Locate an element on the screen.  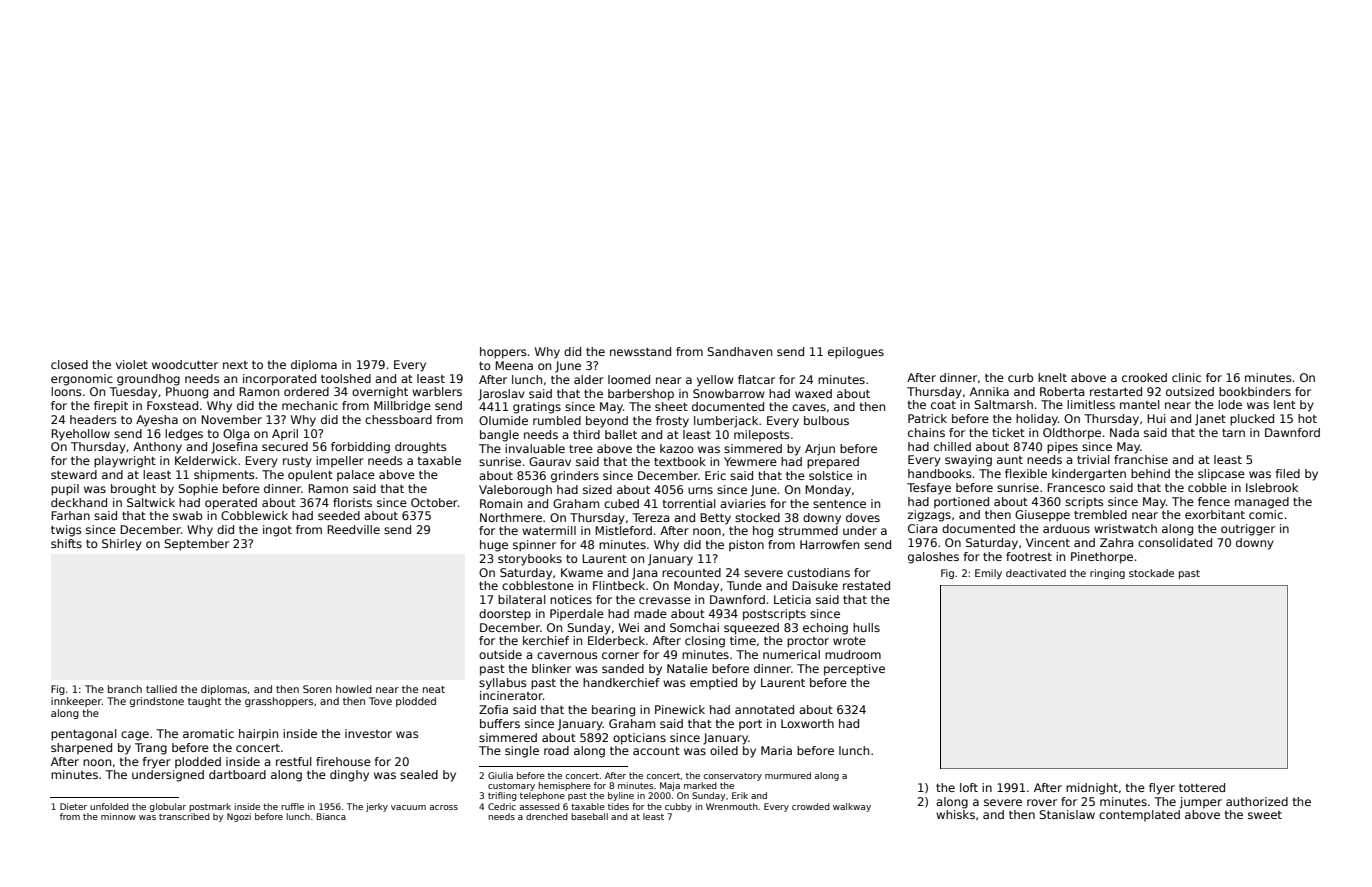
grinders is located at coordinates (575, 477).
